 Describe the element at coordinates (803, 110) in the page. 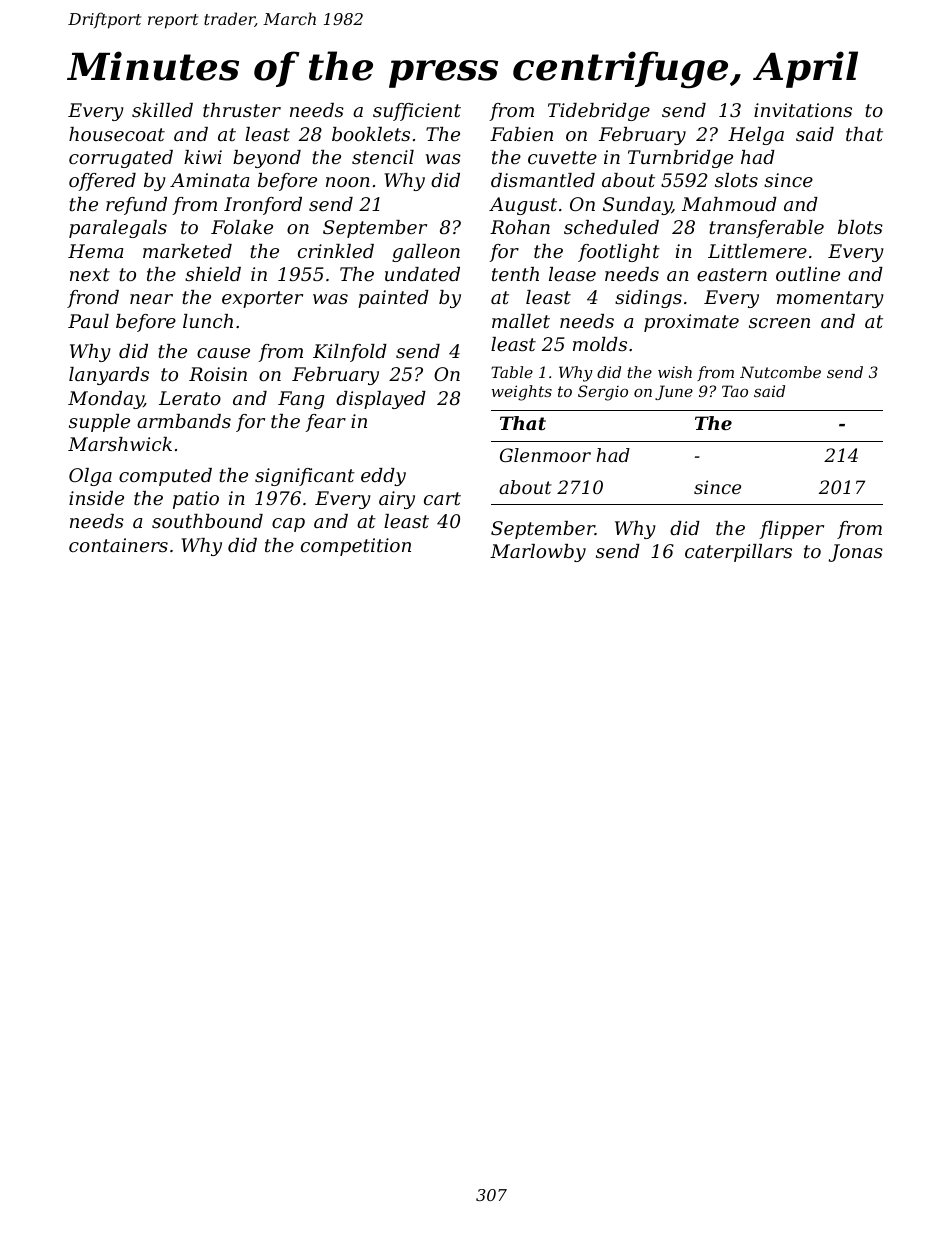

I see `invitations` at that location.
